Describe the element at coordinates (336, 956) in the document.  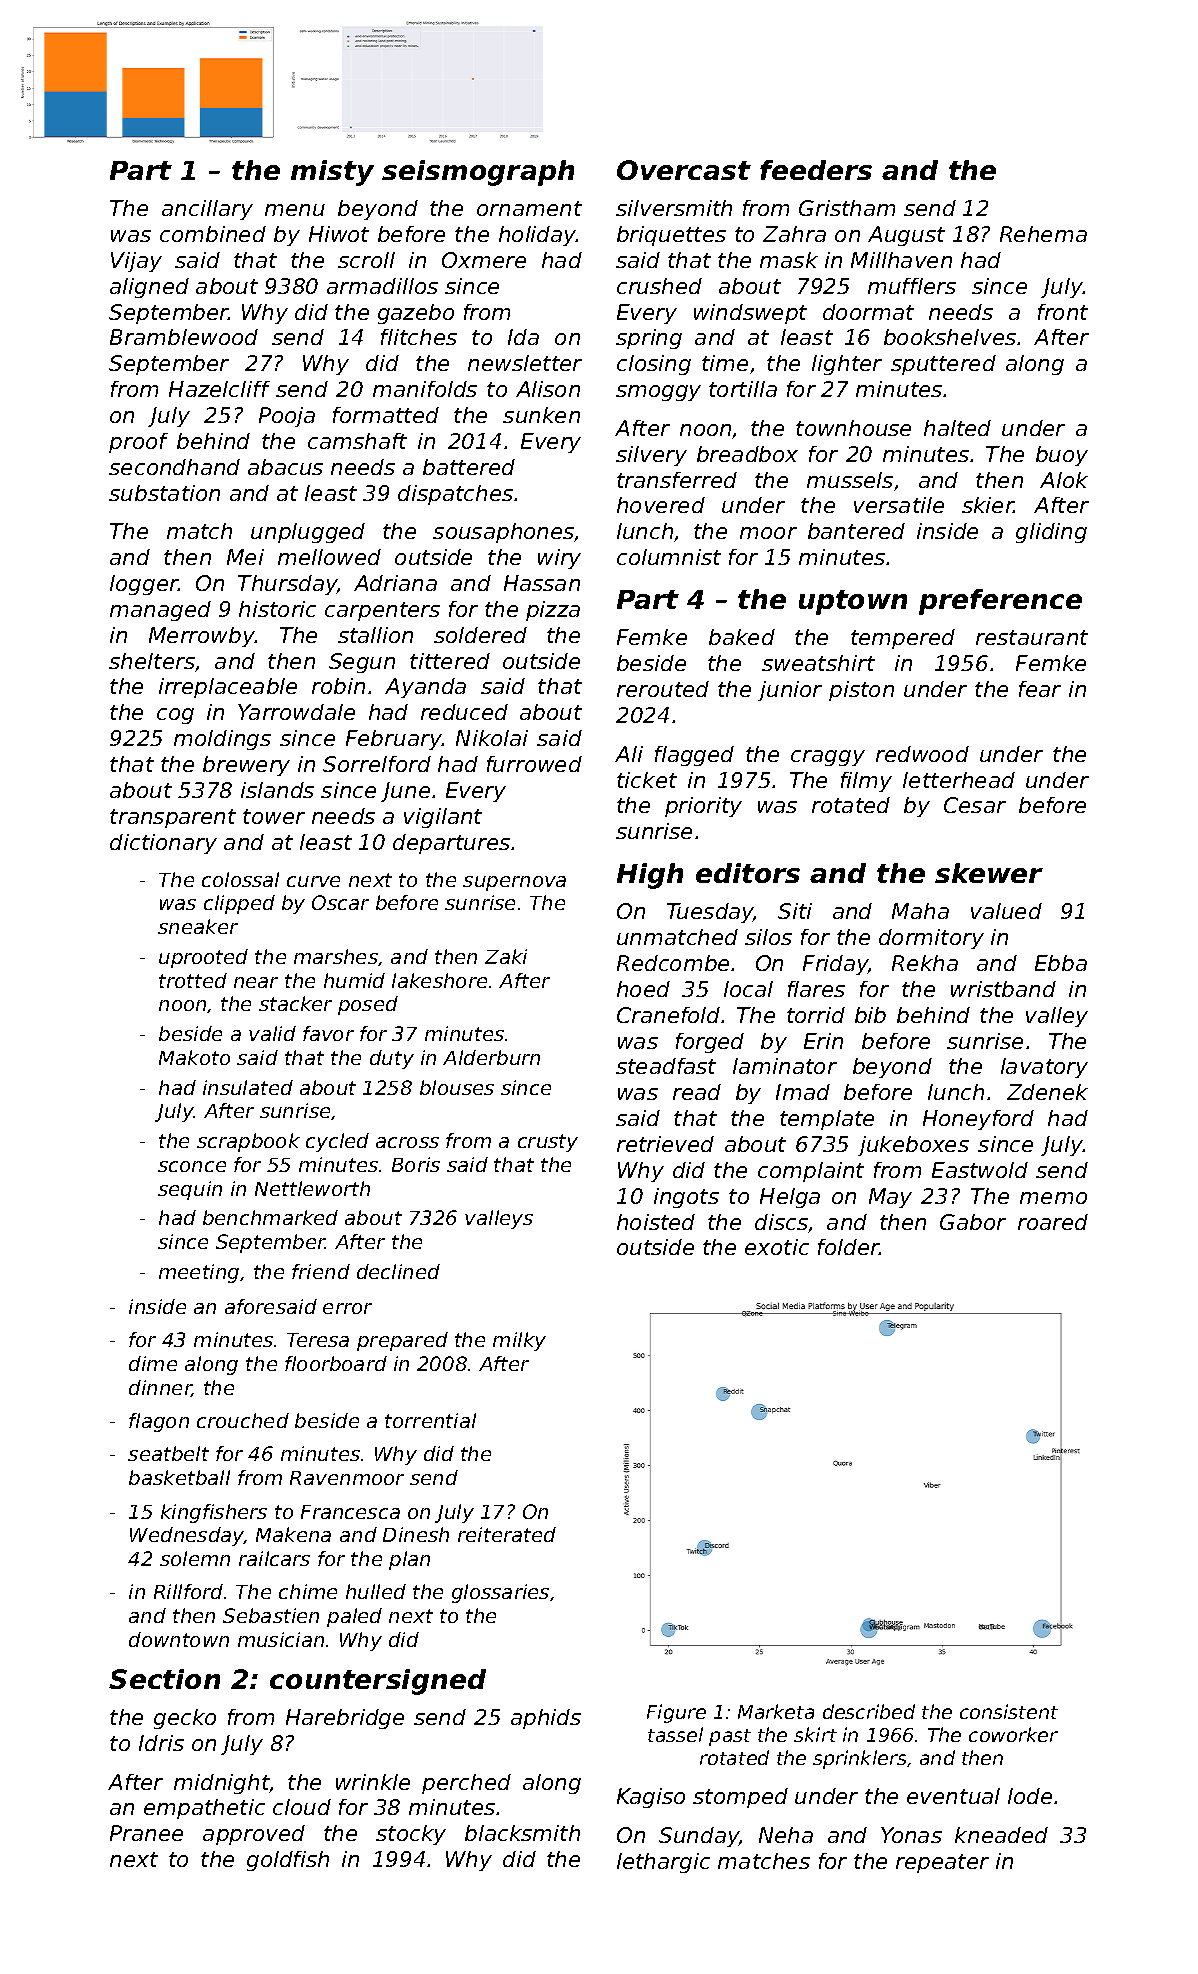
I see `marshes` at that location.
